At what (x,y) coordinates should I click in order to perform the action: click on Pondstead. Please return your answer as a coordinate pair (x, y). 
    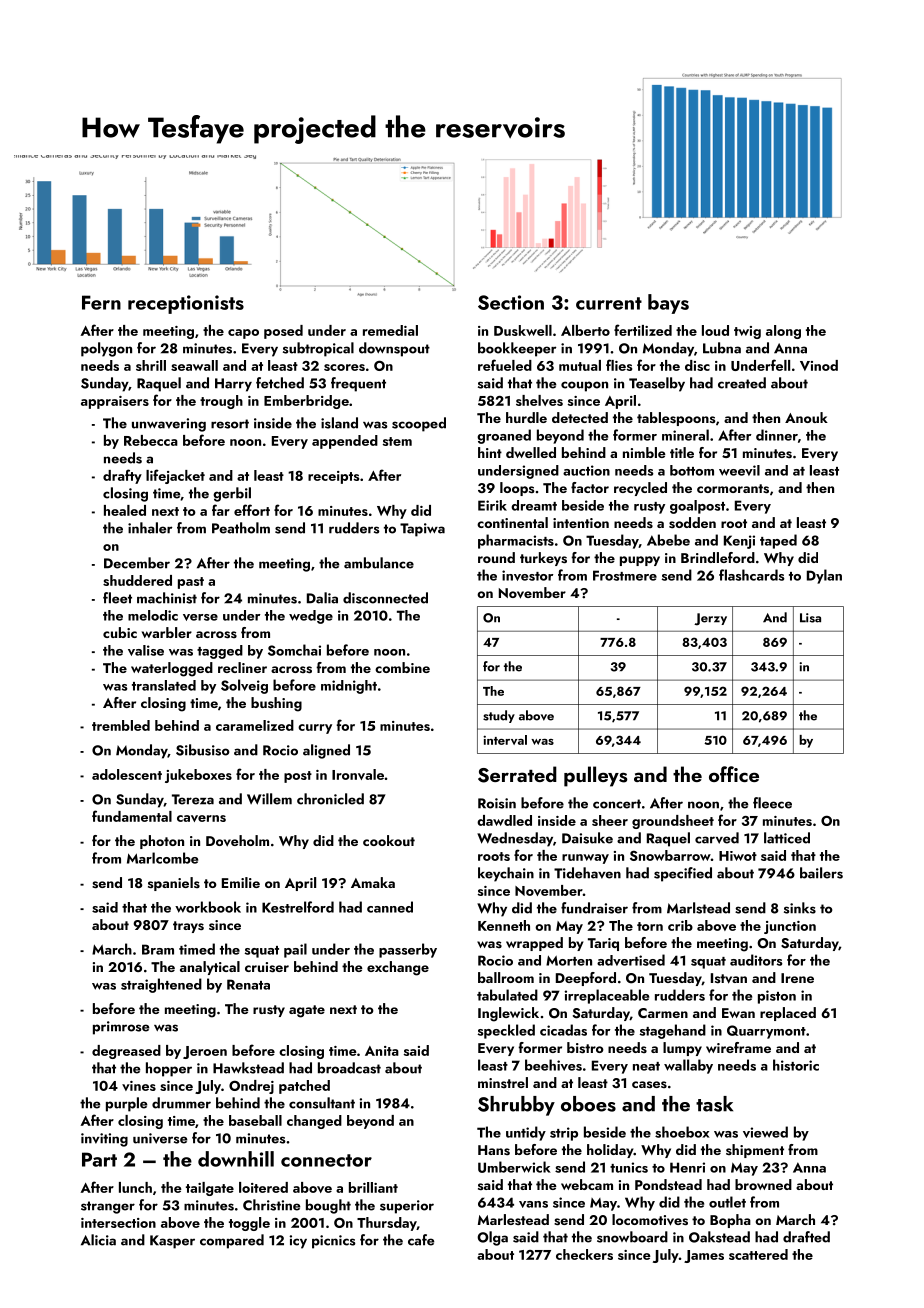
    Looking at the image, I should click on (668, 1184).
